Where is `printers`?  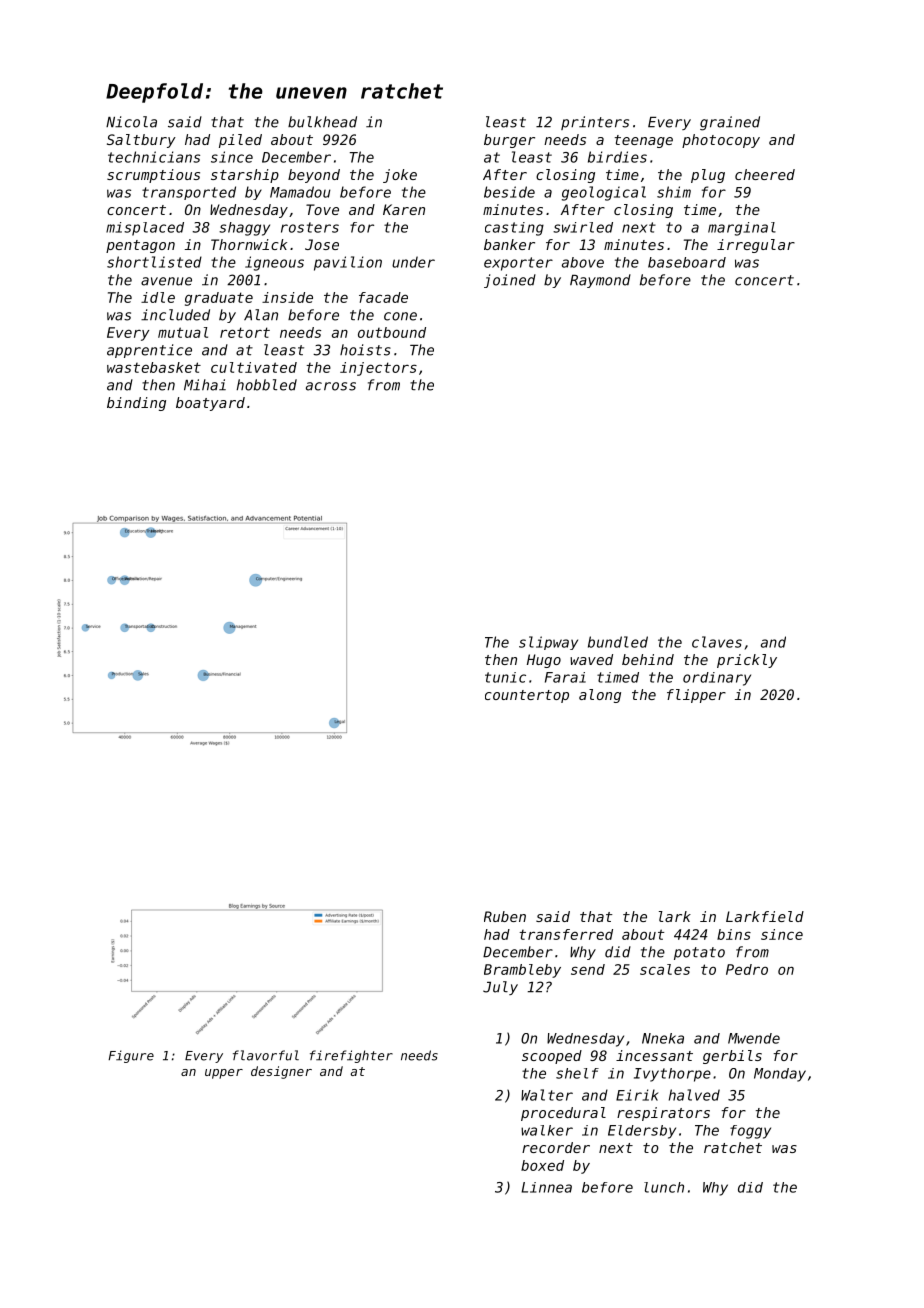 printers is located at coordinates (595, 123).
